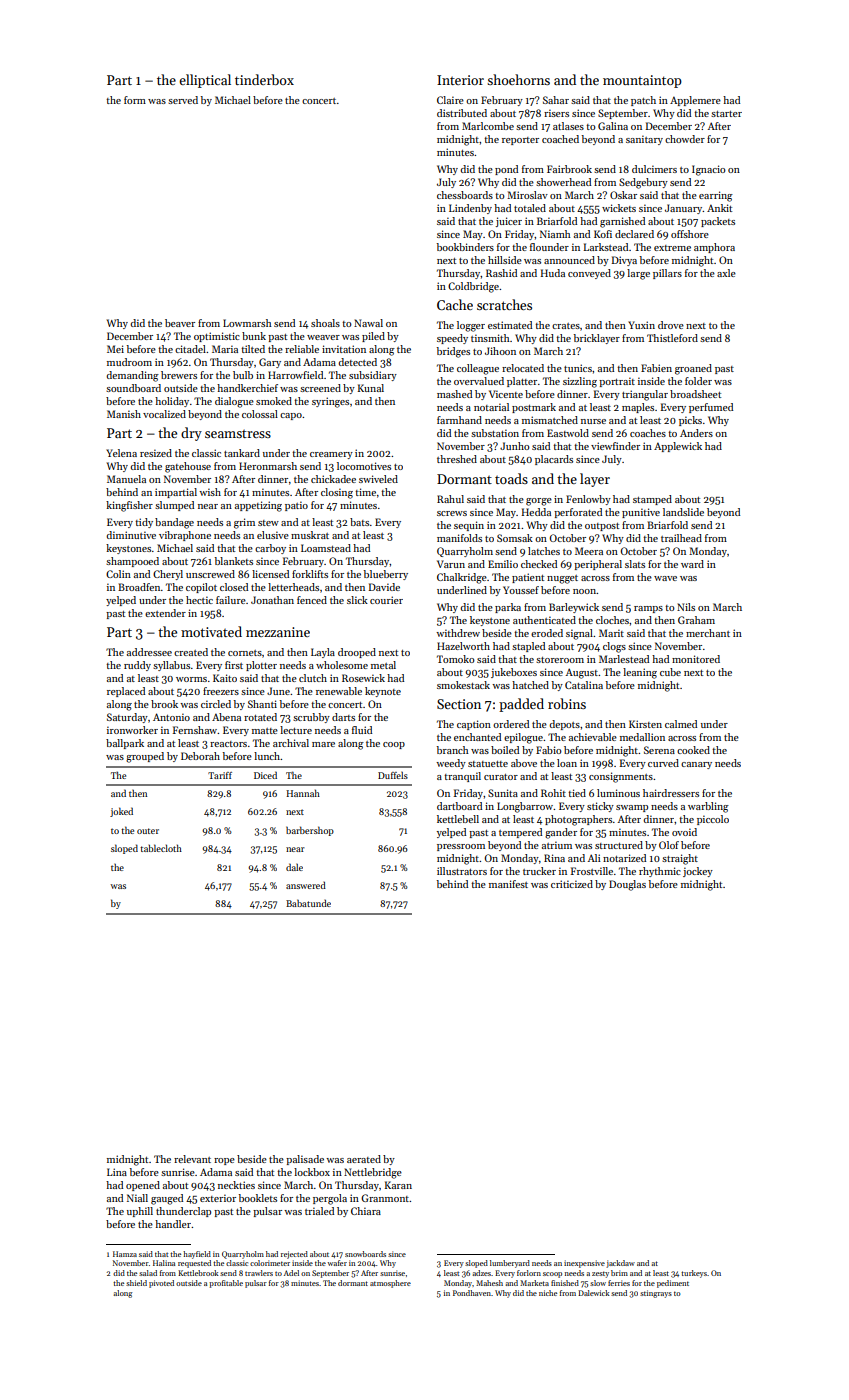 This document has width=849, height=1400. Describe the element at coordinates (692, 564) in the document. I see `ward` at that location.
